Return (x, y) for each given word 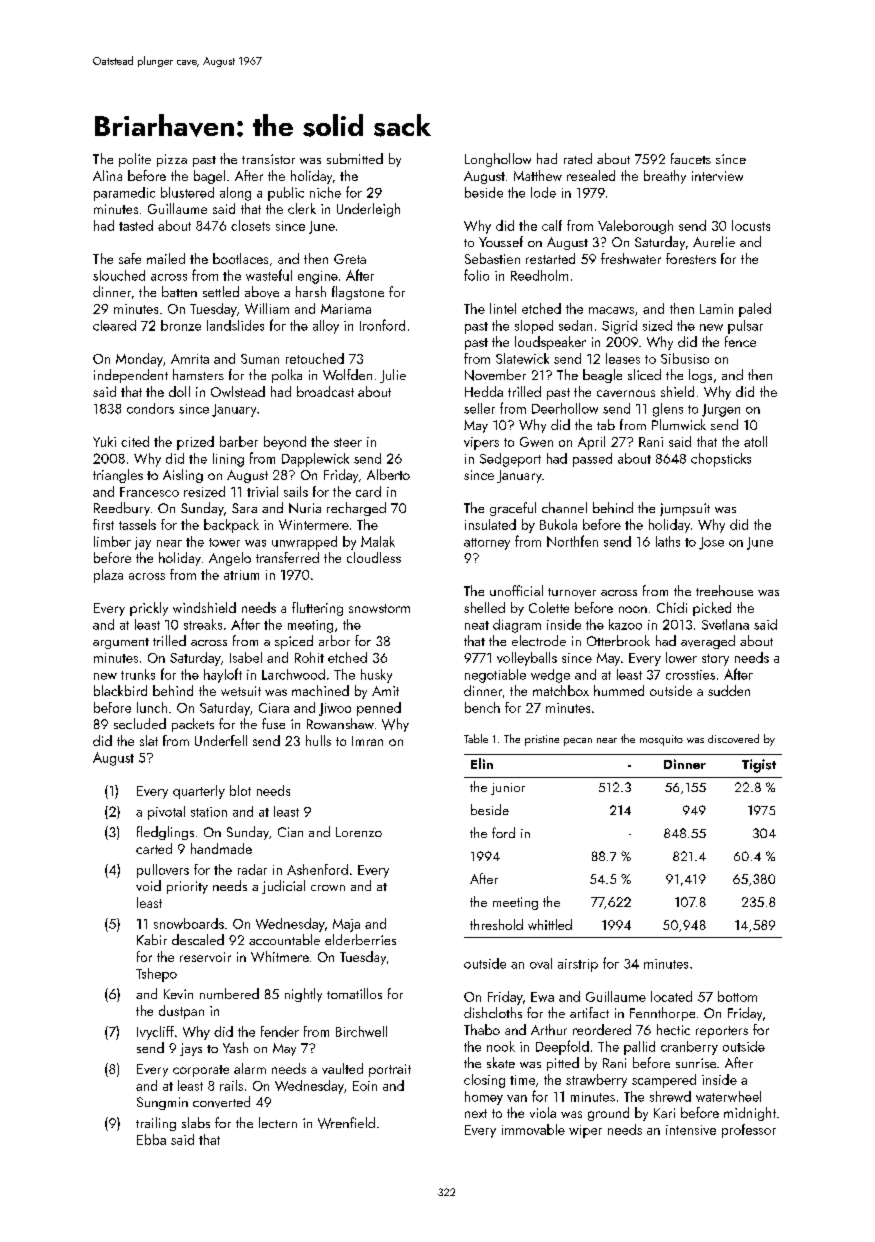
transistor (268, 159)
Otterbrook (618, 640)
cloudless (374, 557)
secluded (140, 723)
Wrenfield (346, 1123)
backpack (231, 526)
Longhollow (498, 160)
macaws (611, 310)
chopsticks (721, 460)
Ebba (151, 1139)
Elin (482, 763)
